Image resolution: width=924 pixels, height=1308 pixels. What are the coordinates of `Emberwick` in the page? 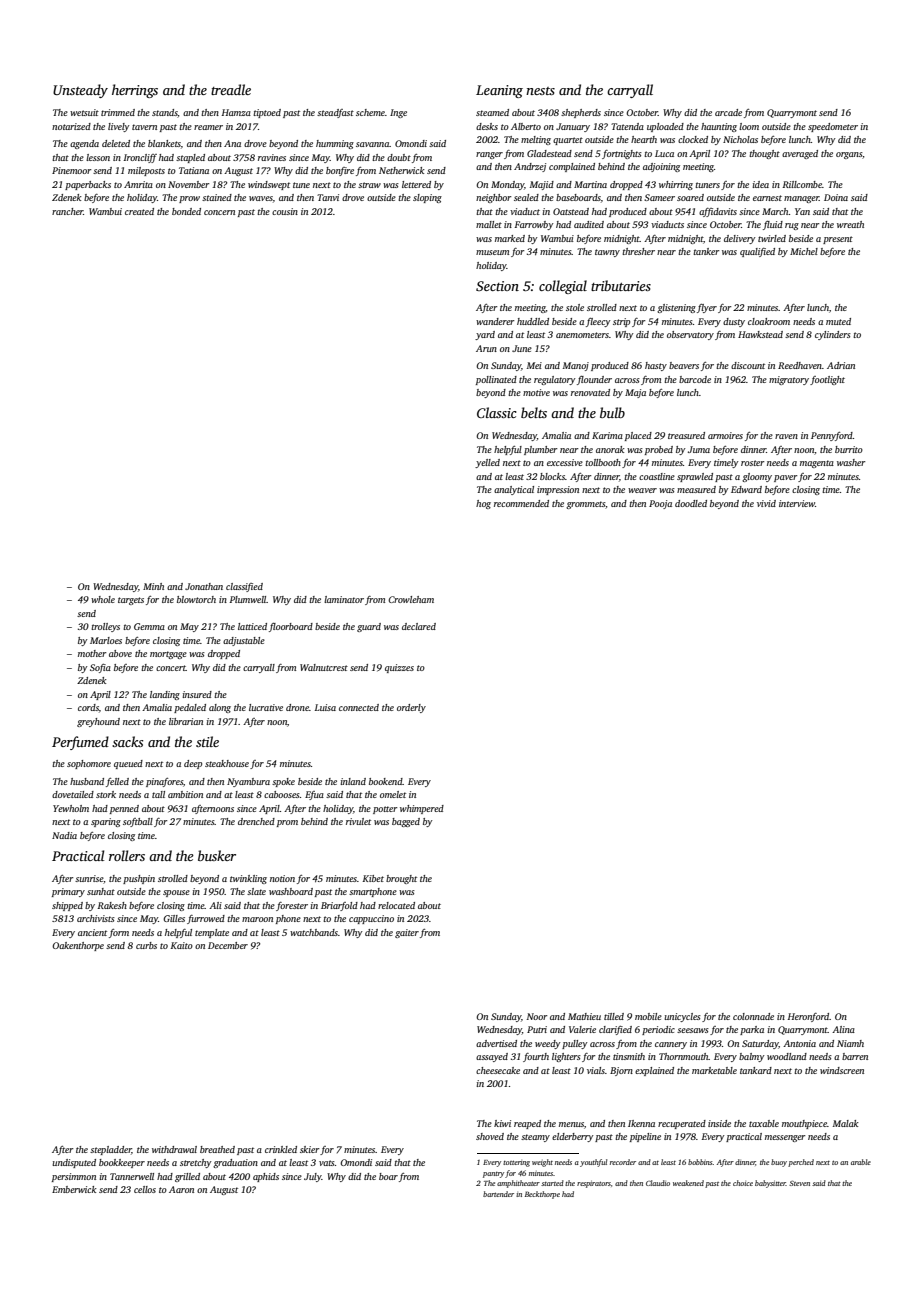 It's located at (74, 1189).
